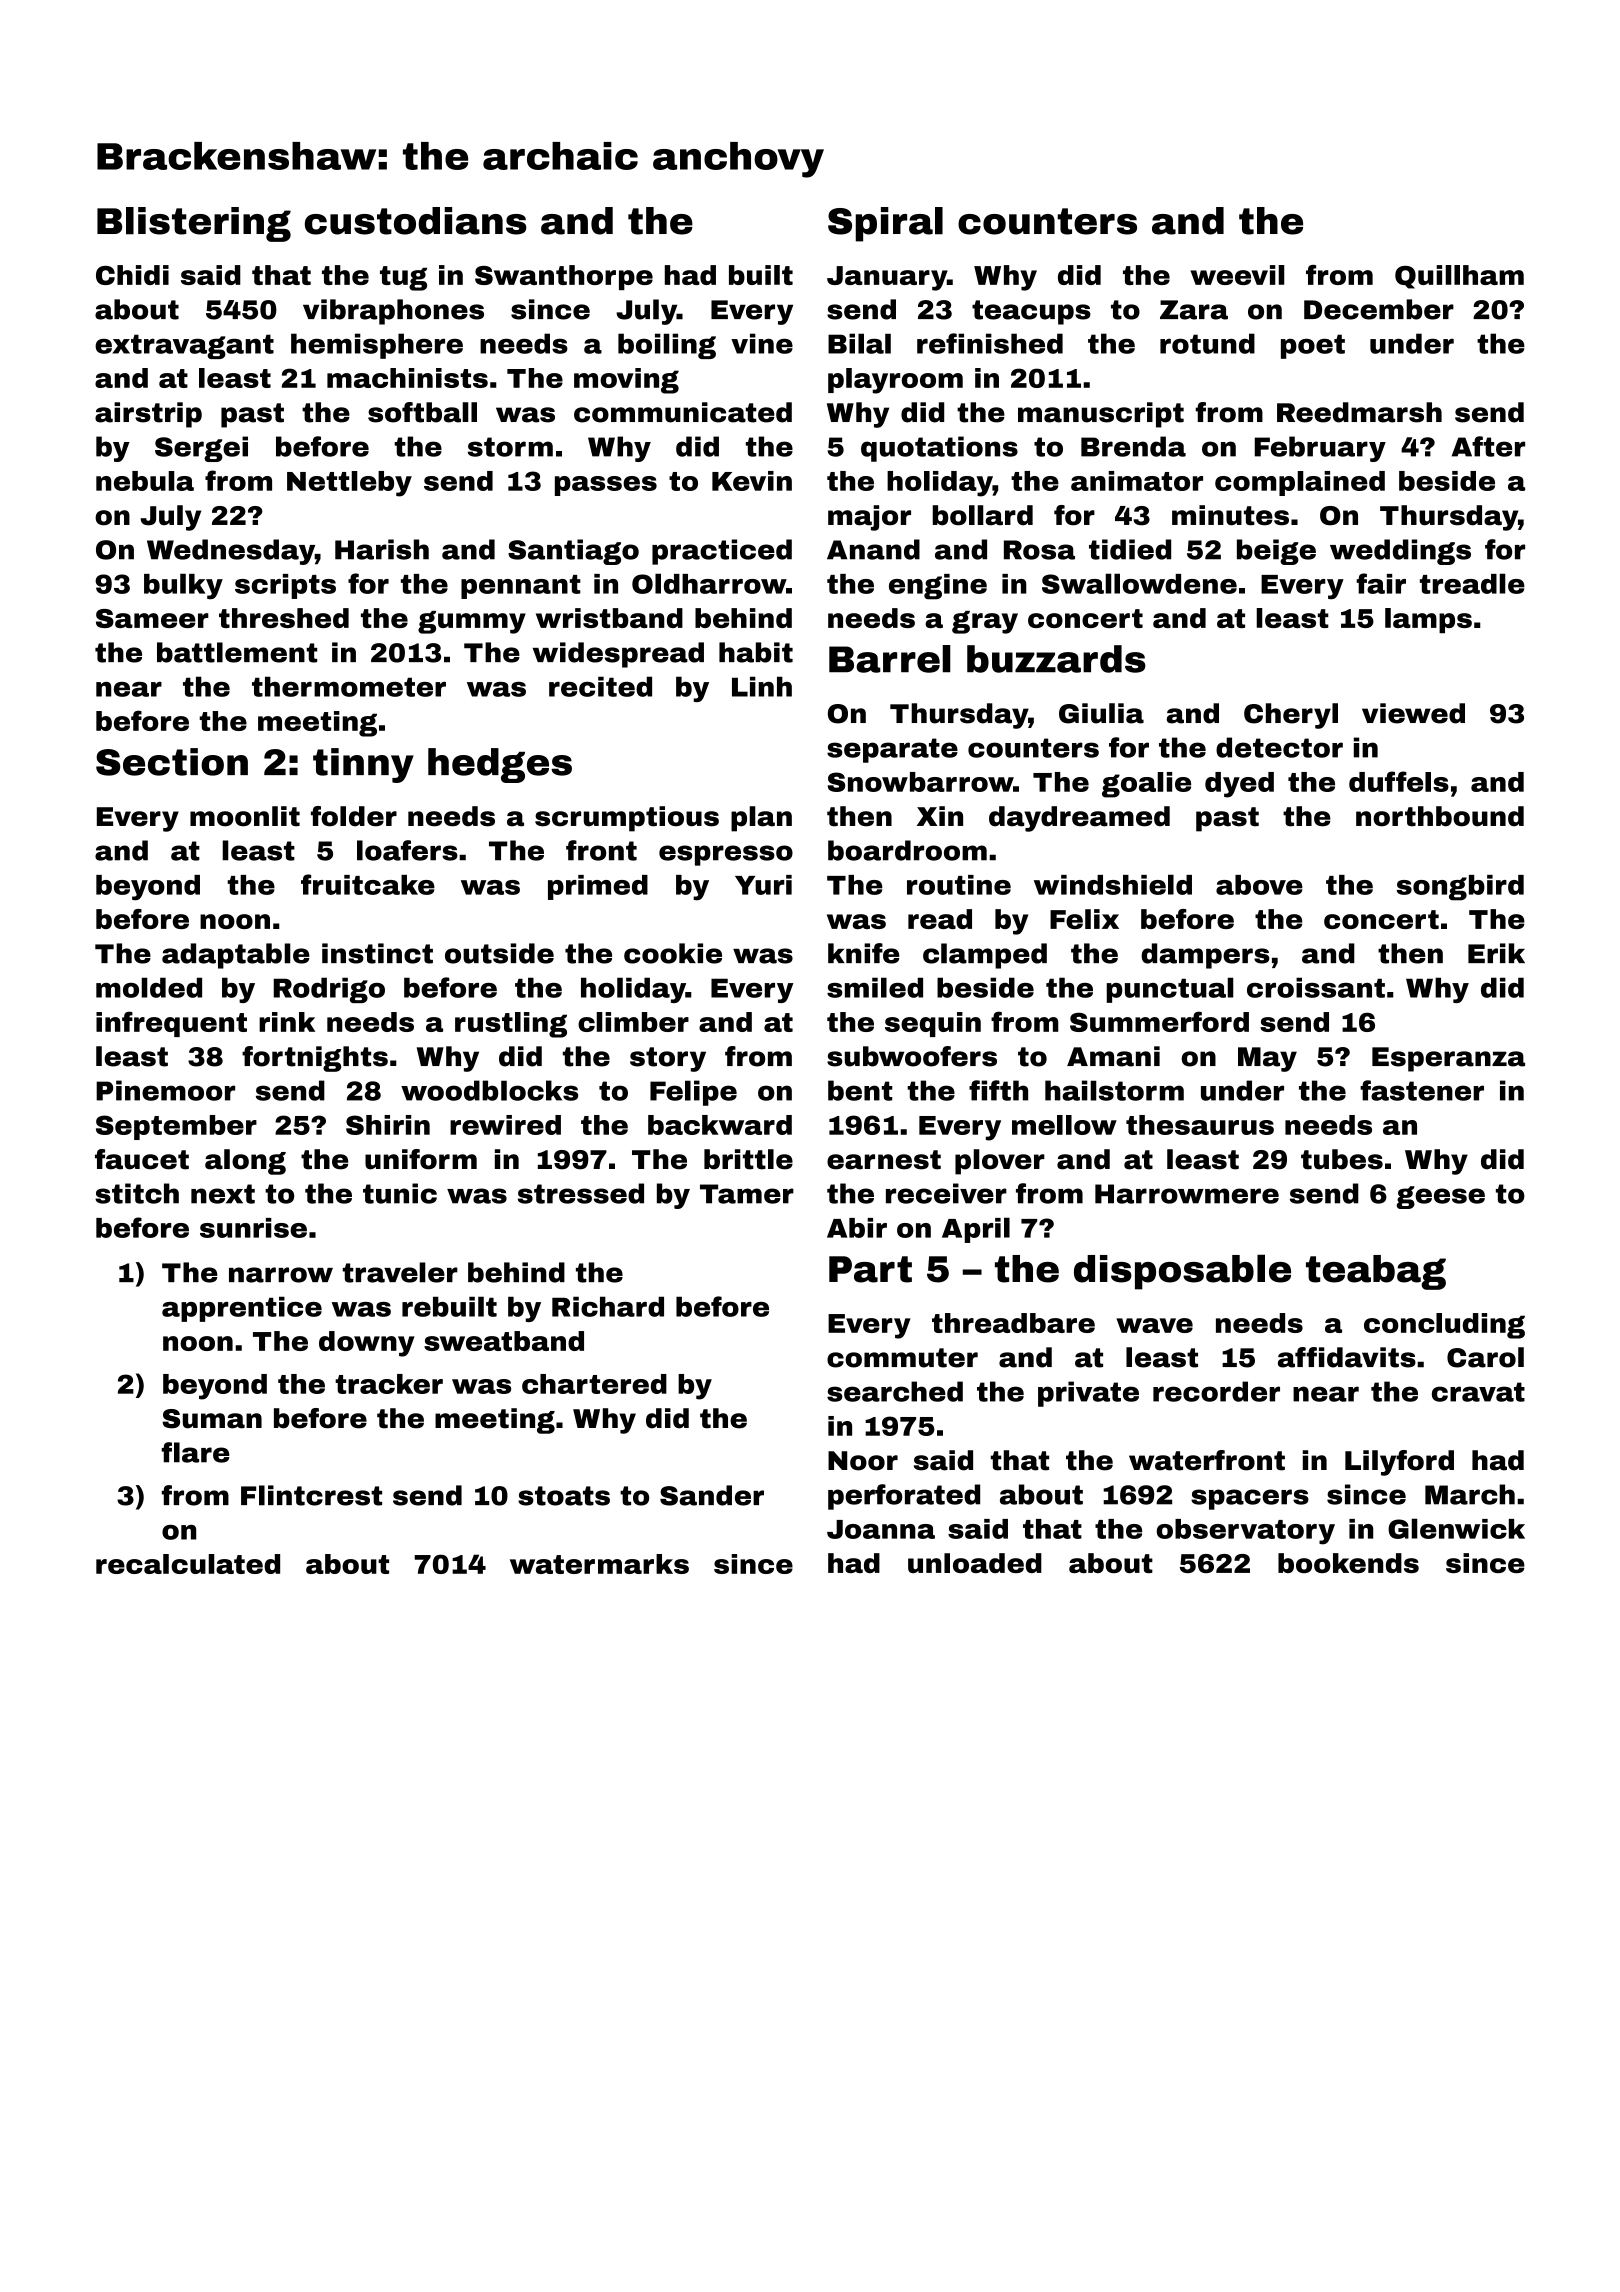  What do you see at coordinates (1205, 956) in the document?
I see `dampers` at bounding box center [1205, 956].
